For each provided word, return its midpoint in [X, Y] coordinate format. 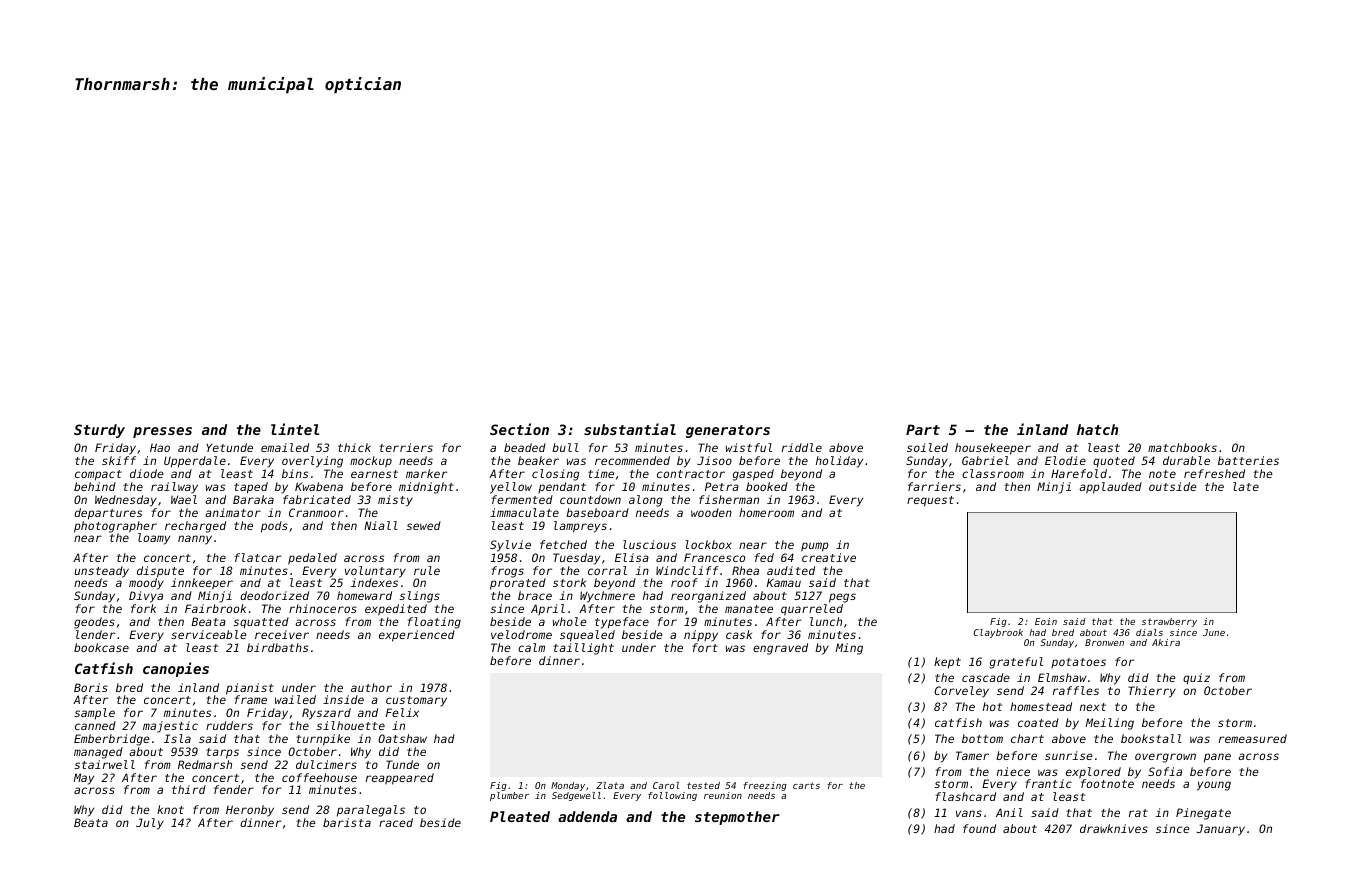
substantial [630, 429]
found [979, 828]
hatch [1097, 429]
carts [806, 785]
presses [162, 432]
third [189, 789]
